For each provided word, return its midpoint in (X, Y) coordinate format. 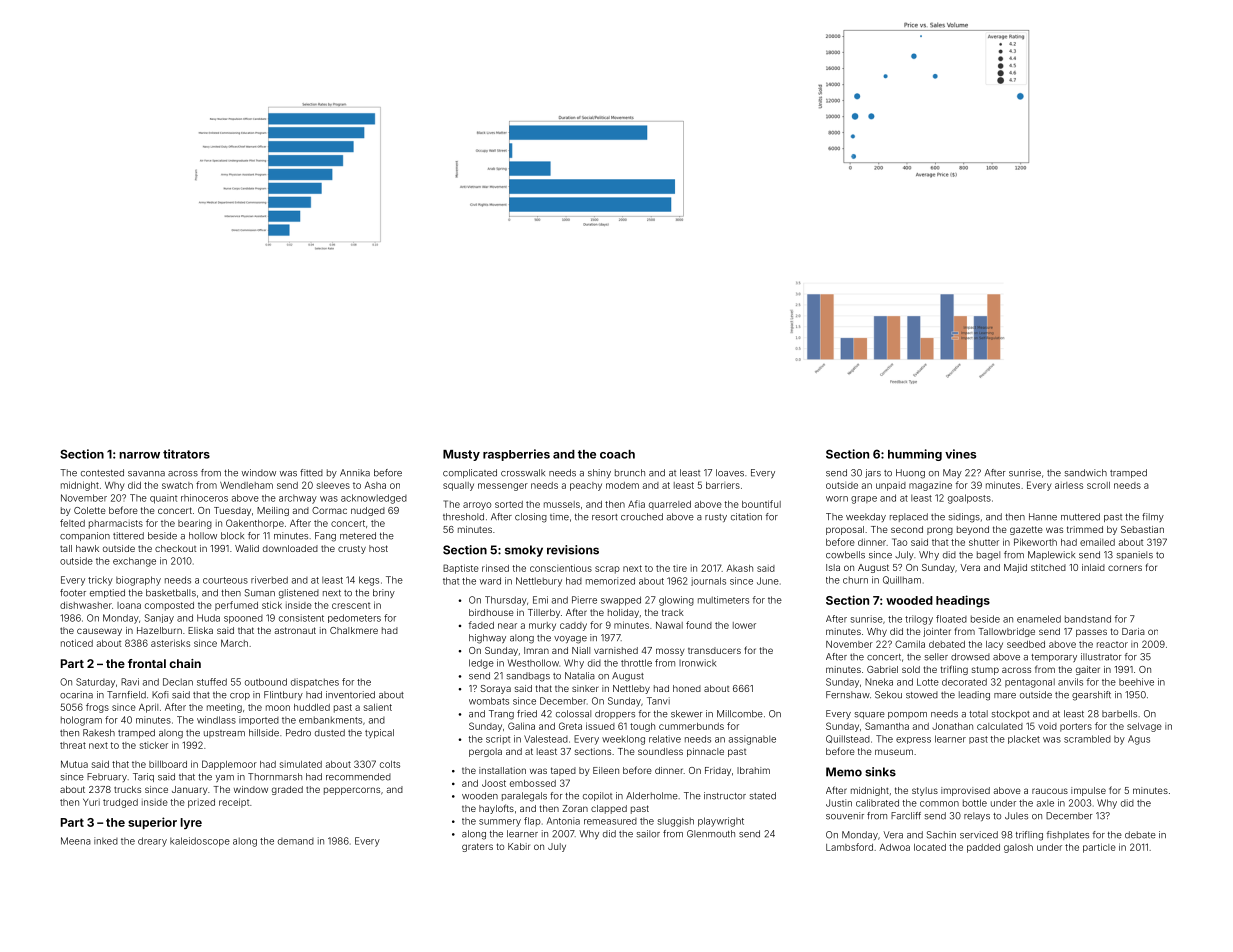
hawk (87, 548)
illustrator (1101, 657)
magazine (930, 487)
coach (617, 454)
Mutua (74, 764)
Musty (461, 455)
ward (490, 581)
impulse (1088, 791)
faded (481, 625)
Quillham (902, 580)
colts (390, 764)
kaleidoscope (200, 842)
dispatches (315, 683)
